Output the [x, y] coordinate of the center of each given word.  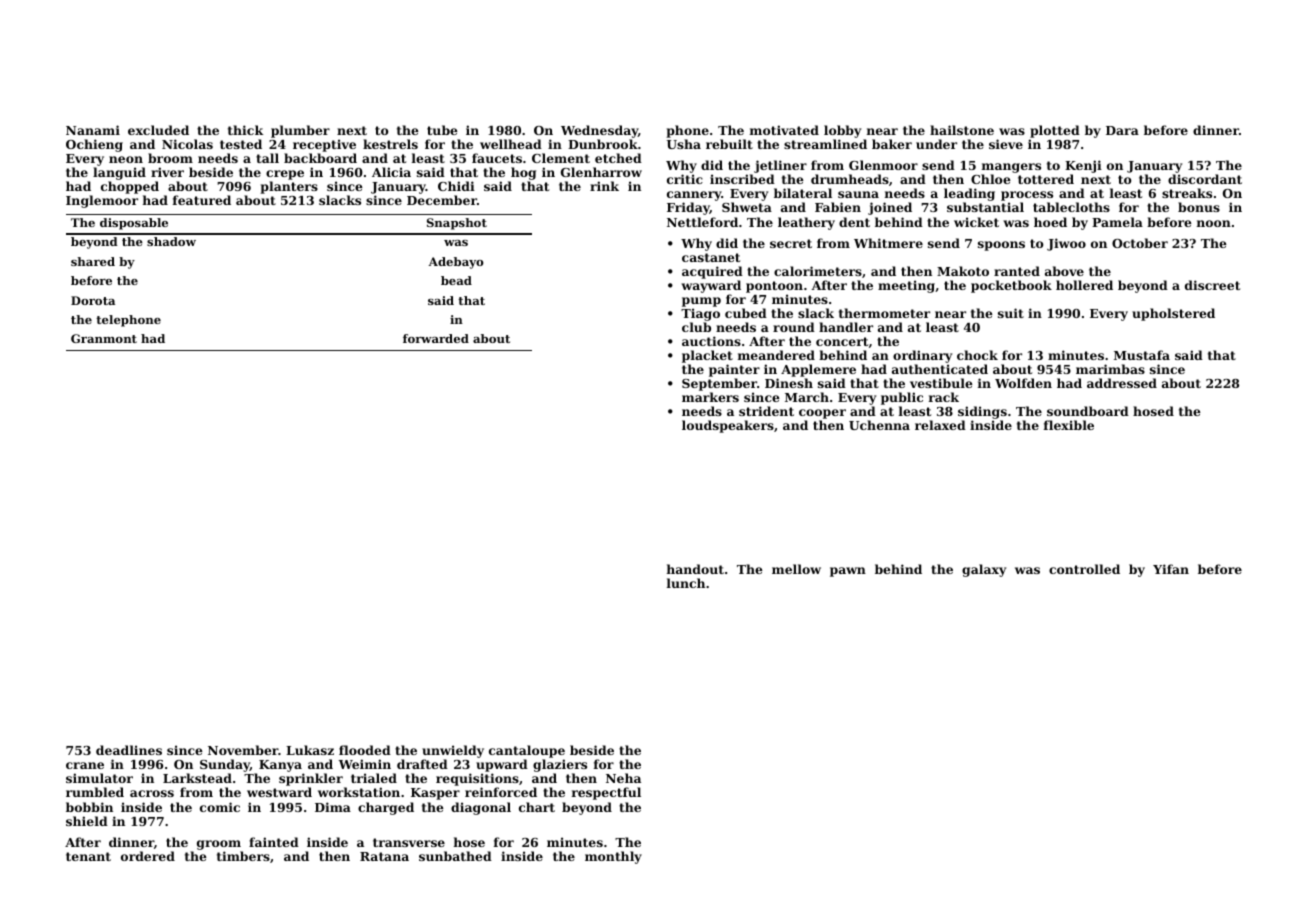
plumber [300, 131]
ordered [148, 856]
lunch [686, 583]
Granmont [104, 338]
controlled [1084, 569]
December [442, 200]
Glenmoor [883, 165]
